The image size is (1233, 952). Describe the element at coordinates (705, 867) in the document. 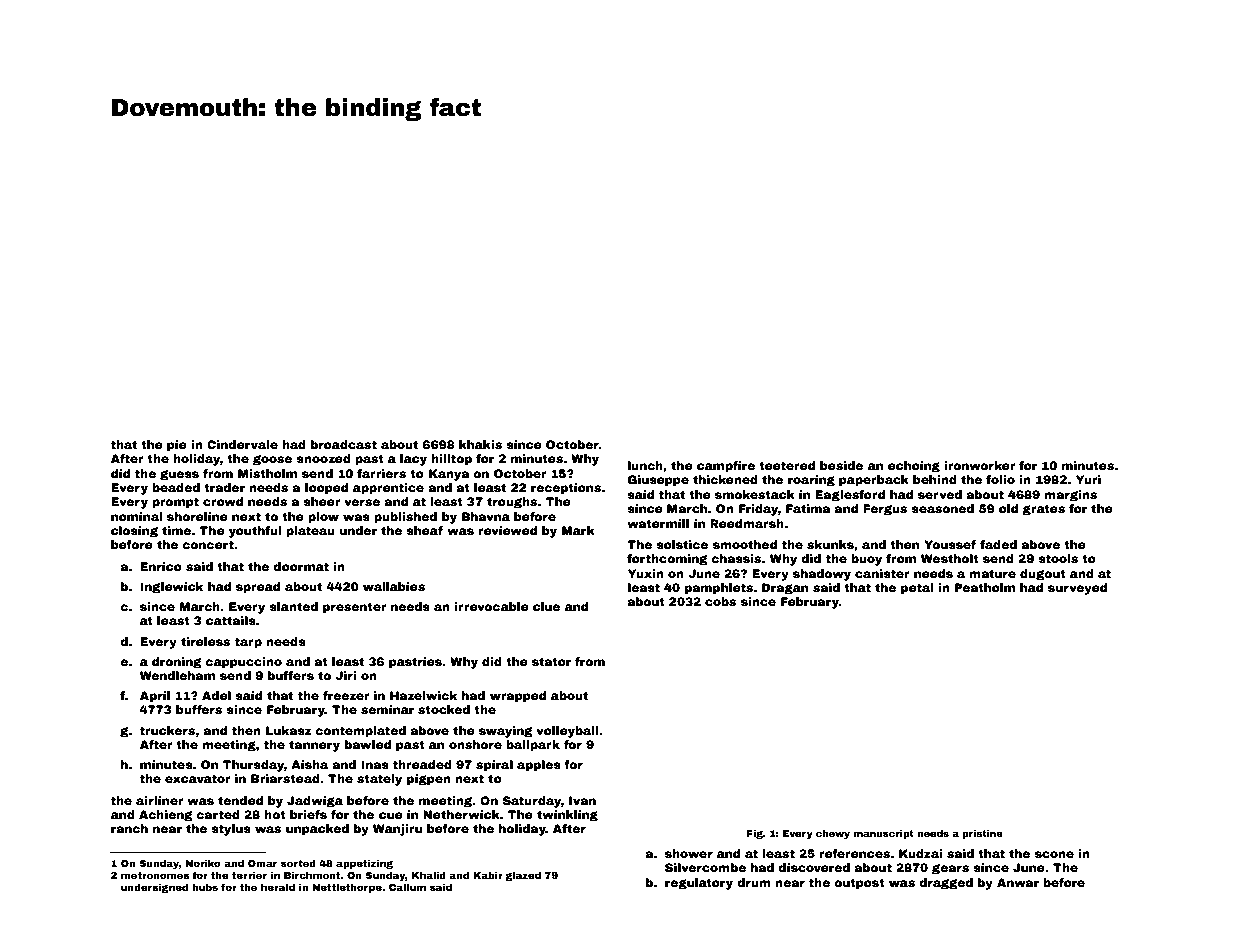

I see `Silvercombe` at that location.
